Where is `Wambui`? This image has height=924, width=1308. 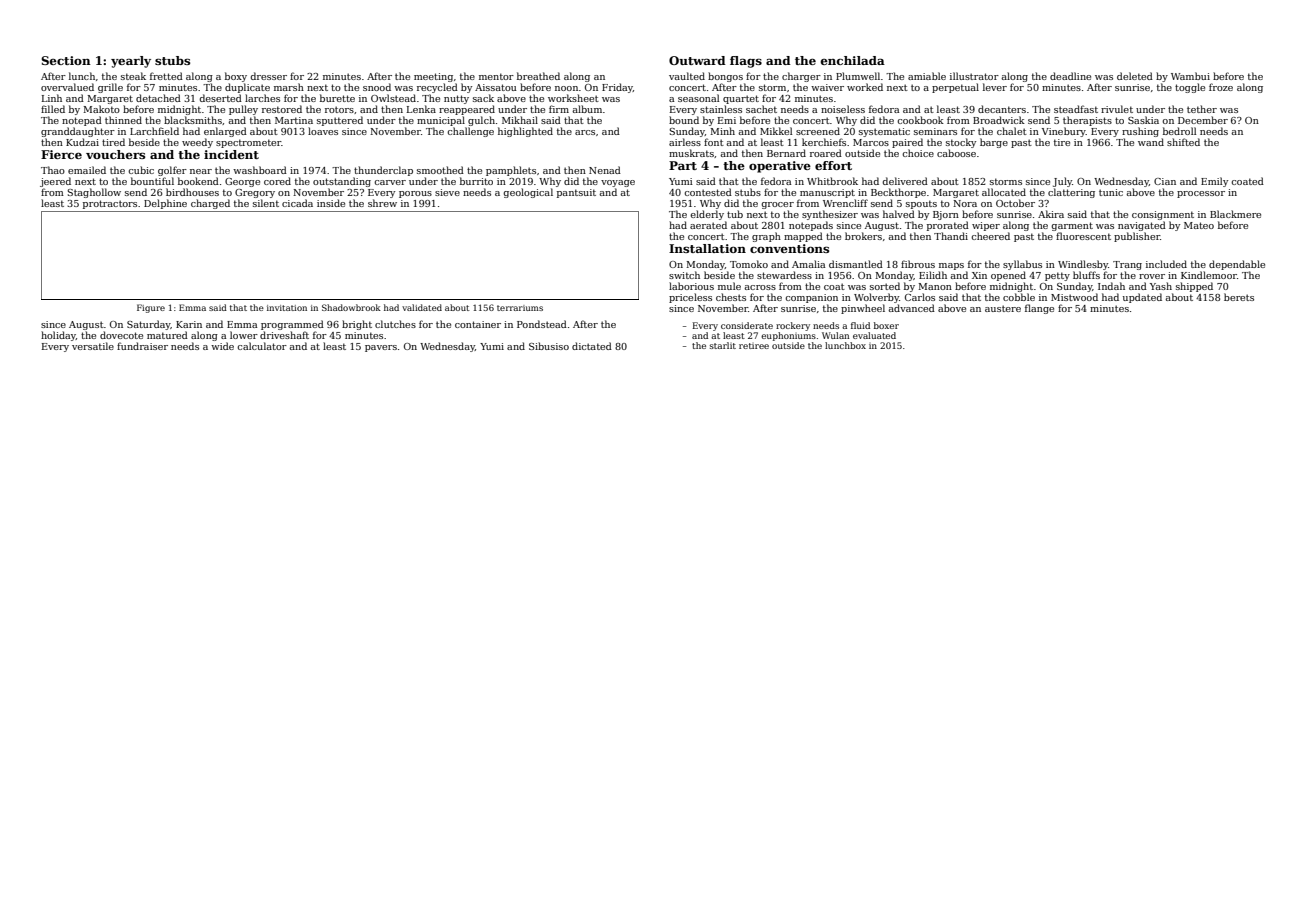
Wambui is located at coordinates (1190, 76).
